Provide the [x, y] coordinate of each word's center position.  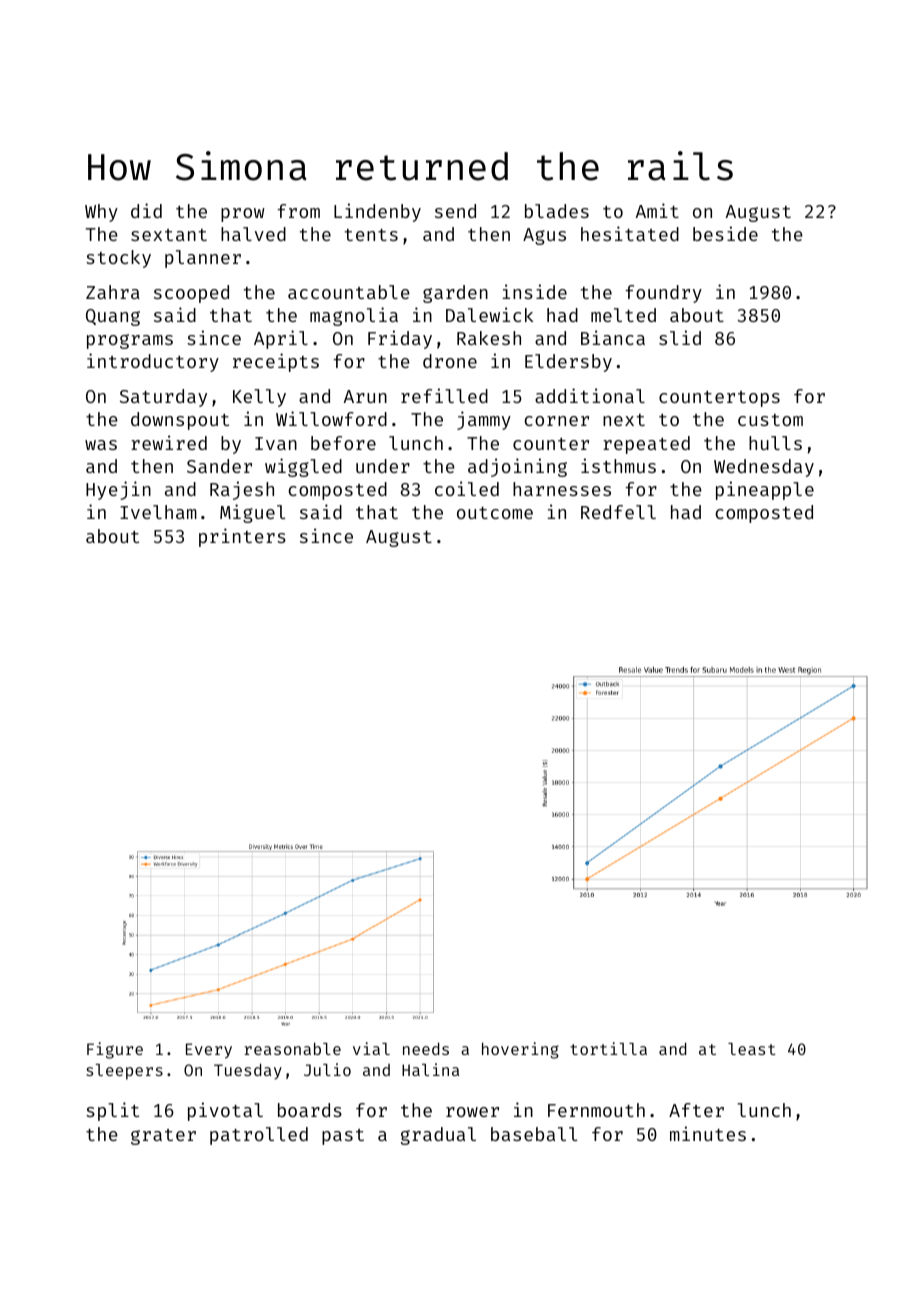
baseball [534, 1134]
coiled [467, 488]
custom [770, 420]
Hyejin [118, 490]
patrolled [259, 1136]
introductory [153, 362]
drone [450, 361]
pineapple [765, 490]
